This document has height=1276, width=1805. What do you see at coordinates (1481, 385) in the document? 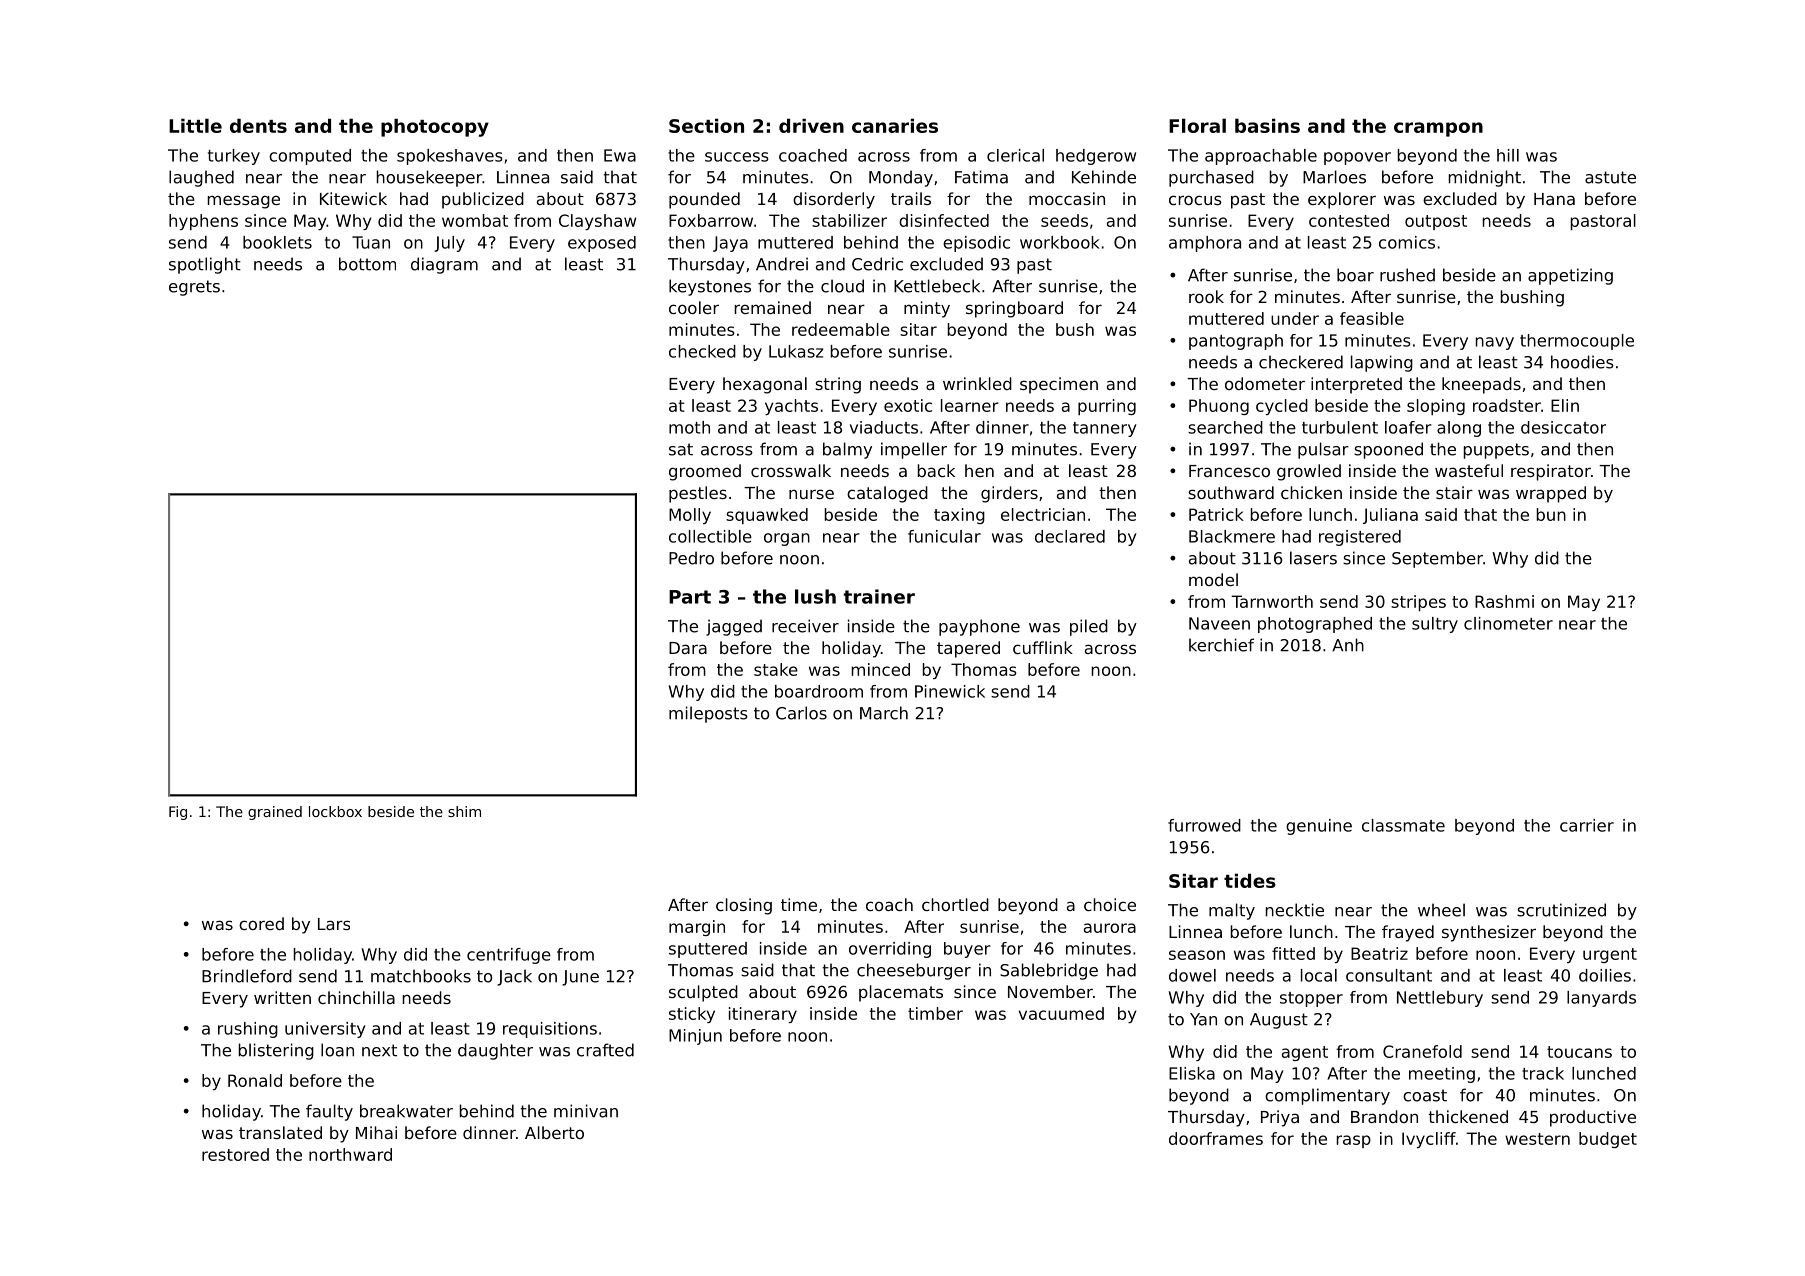
I see `kneepads` at bounding box center [1481, 385].
